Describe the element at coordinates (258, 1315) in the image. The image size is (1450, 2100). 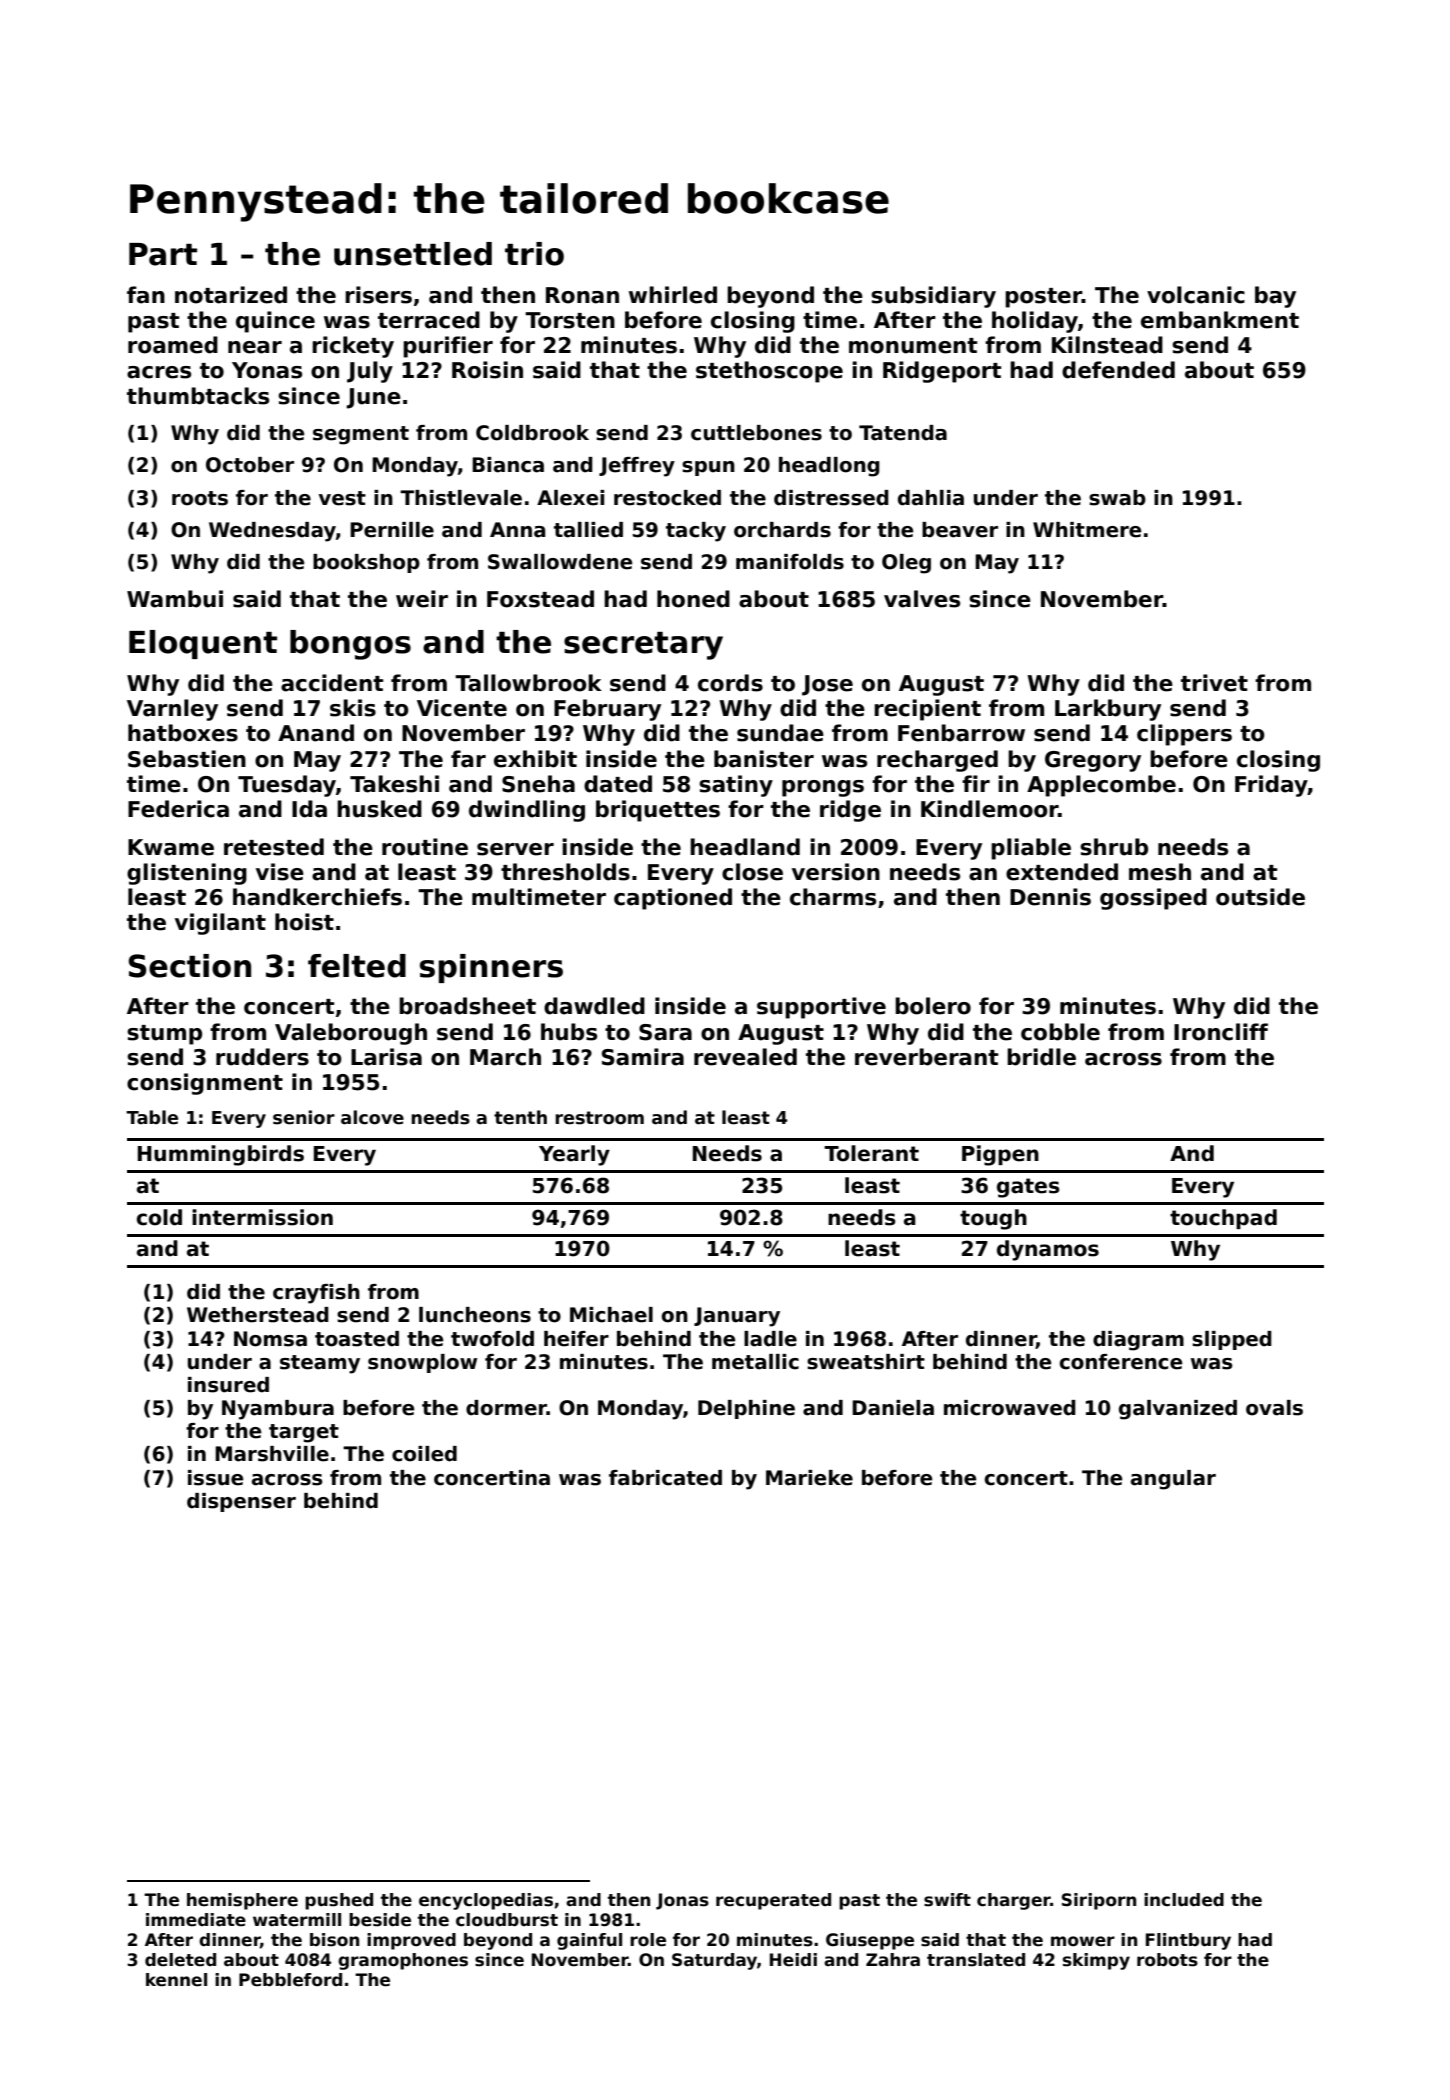
I see `Wetherstead` at that location.
